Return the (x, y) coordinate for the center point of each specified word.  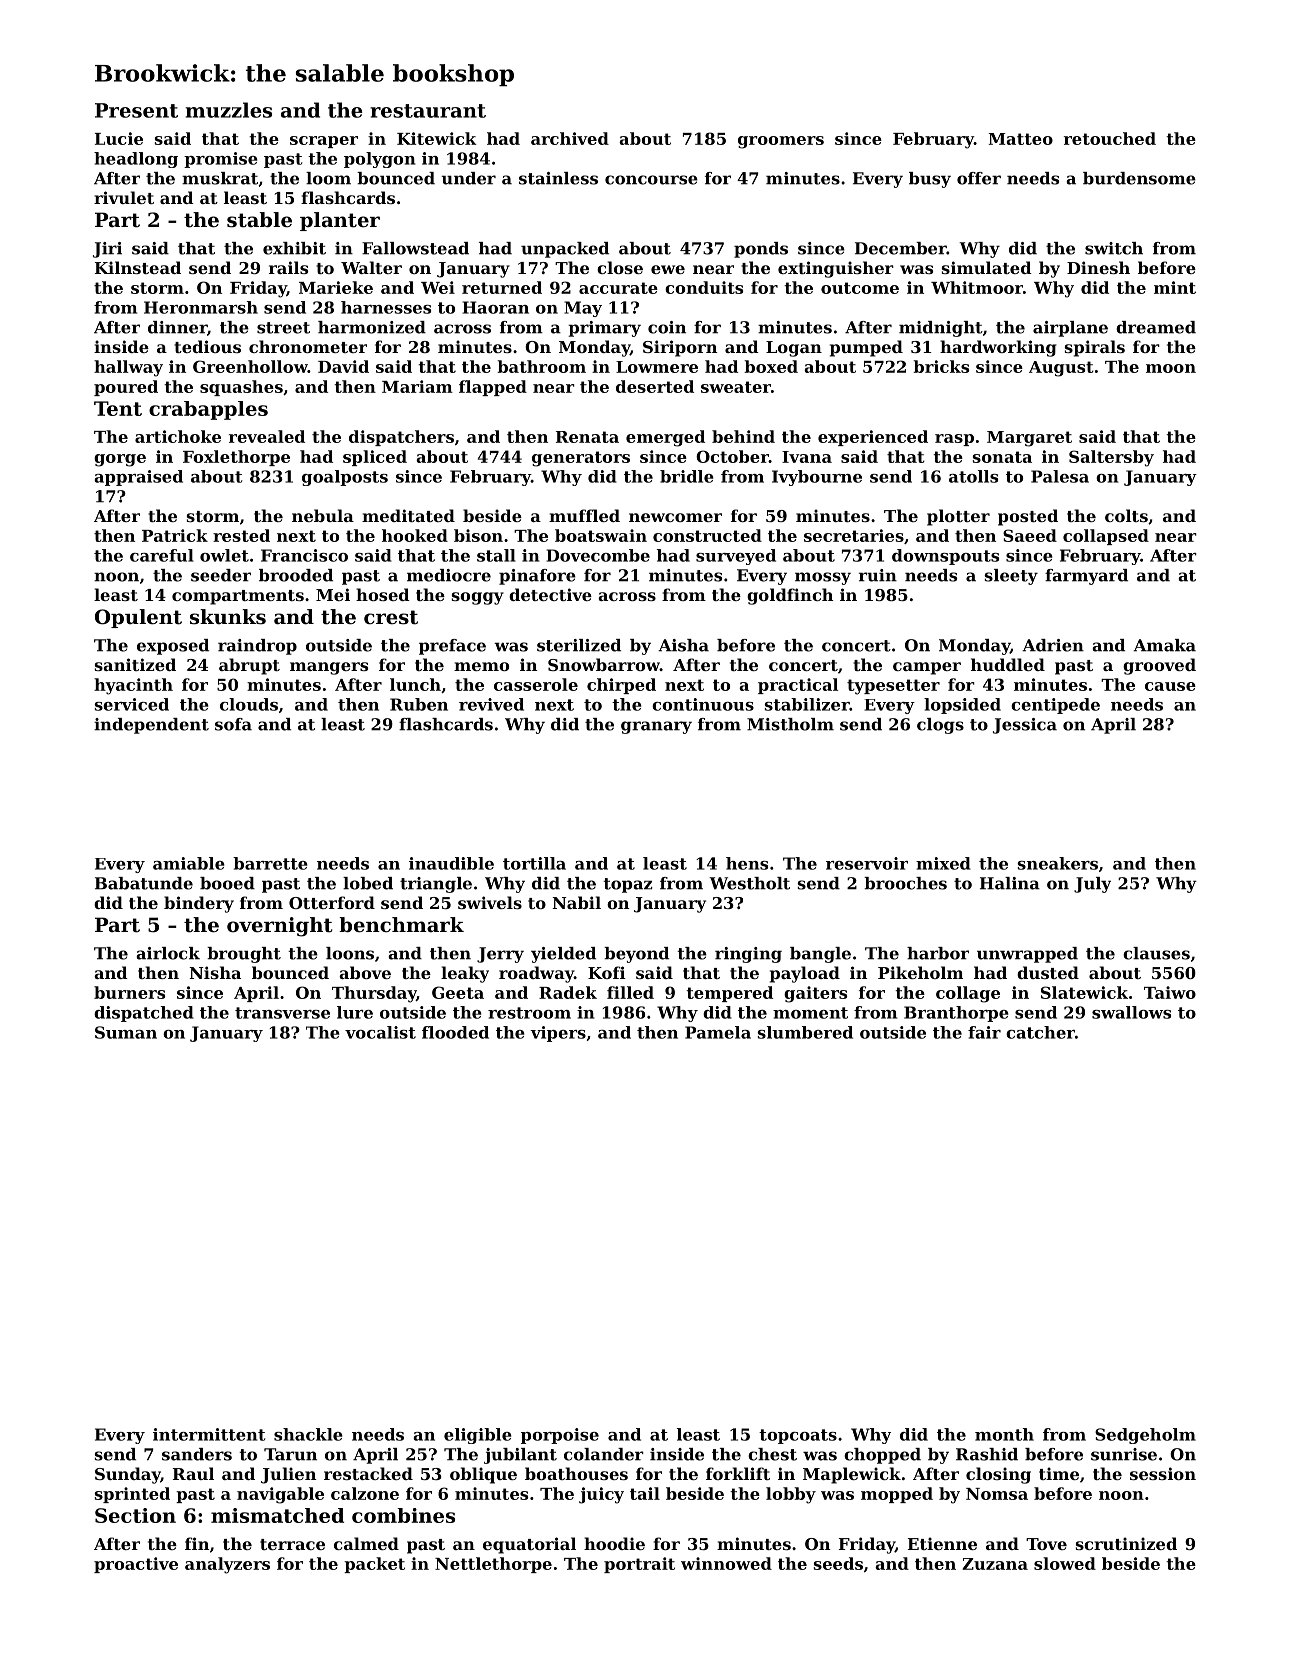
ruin (878, 575)
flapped (493, 388)
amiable (189, 863)
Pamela (718, 1032)
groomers (781, 142)
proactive (136, 1565)
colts (1126, 515)
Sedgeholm (1145, 1436)
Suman (126, 1032)
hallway (128, 368)
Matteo (1021, 139)
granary (656, 727)
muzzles (229, 110)
